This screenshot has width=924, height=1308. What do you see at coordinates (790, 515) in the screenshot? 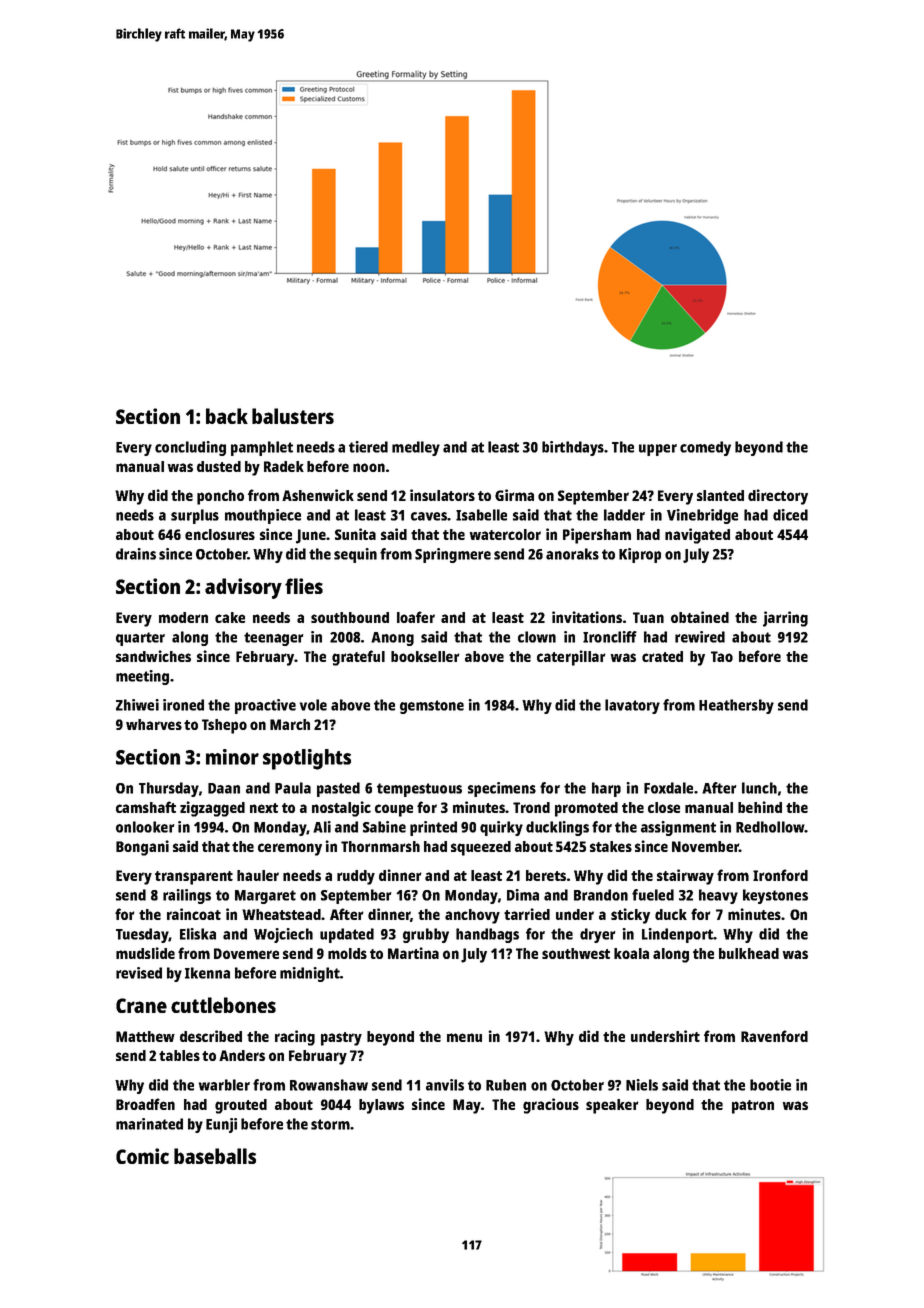
I see `diced` at bounding box center [790, 515].
